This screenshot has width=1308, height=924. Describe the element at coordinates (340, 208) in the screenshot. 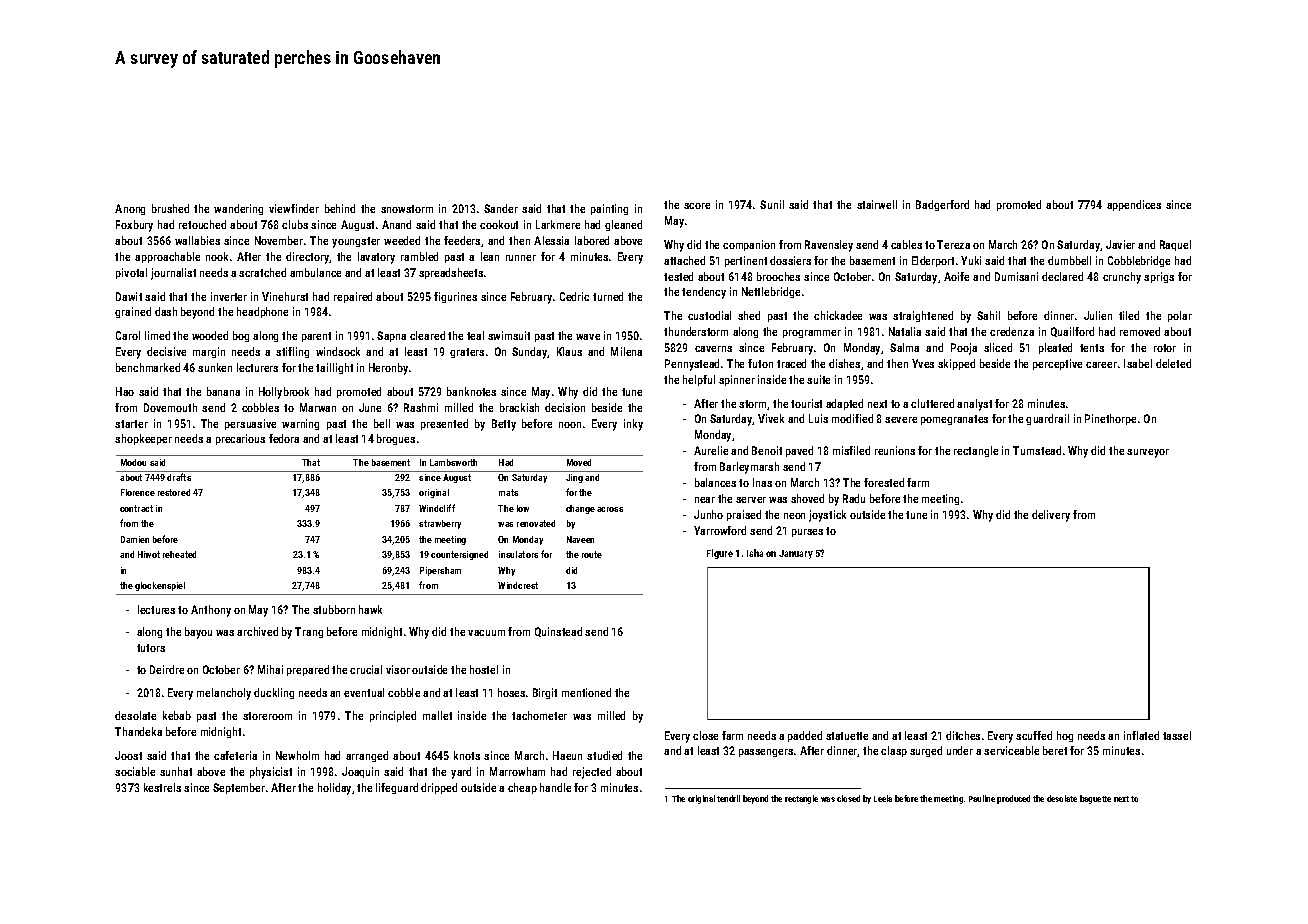

I see `behind` at that location.
